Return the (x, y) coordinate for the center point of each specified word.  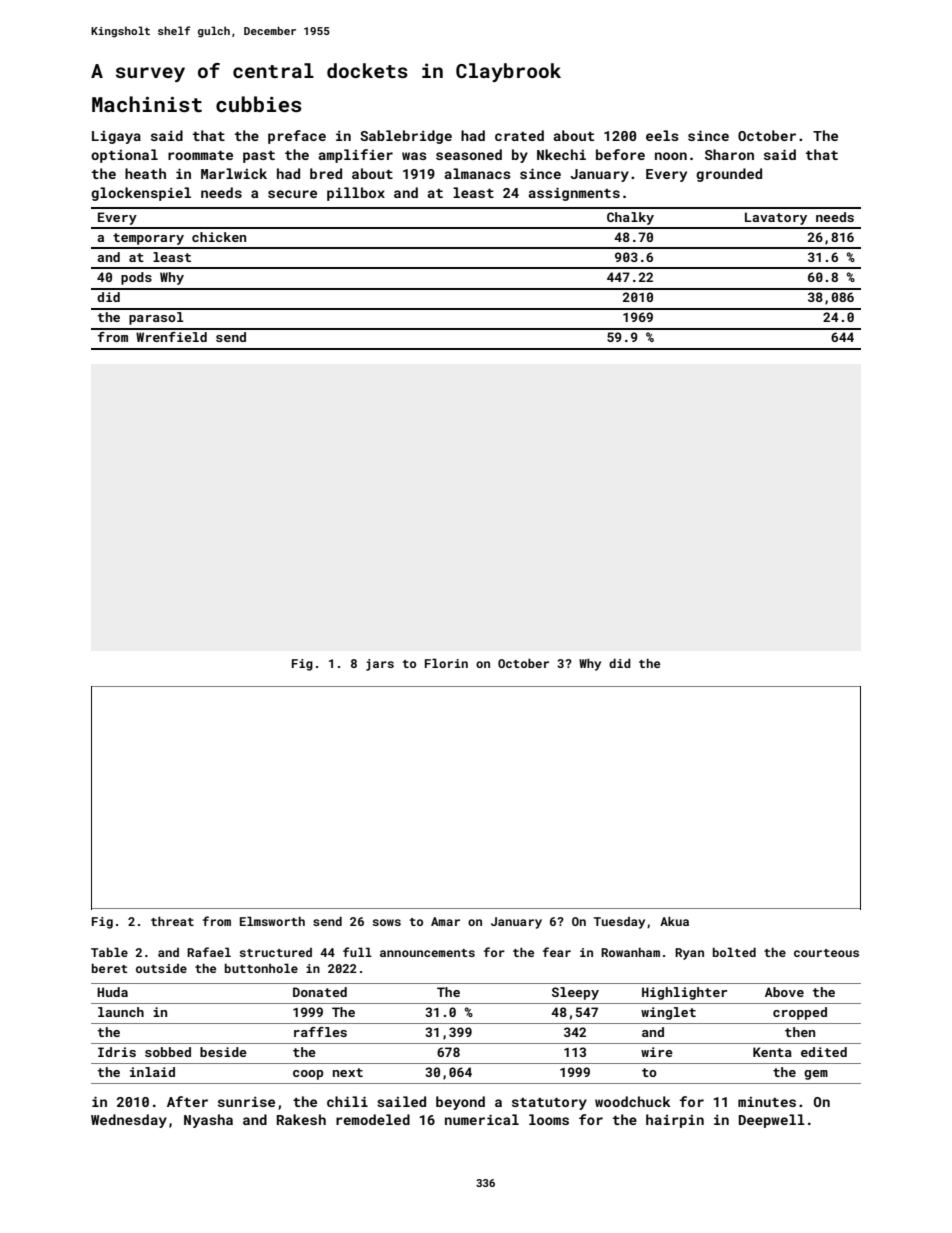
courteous (826, 953)
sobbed (168, 1052)
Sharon (729, 154)
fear (557, 952)
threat (172, 921)
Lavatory (776, 218)
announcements (427, 953)
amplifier (355, 156)
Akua (674, 921)
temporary (148, 239)
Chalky (630, 218)
